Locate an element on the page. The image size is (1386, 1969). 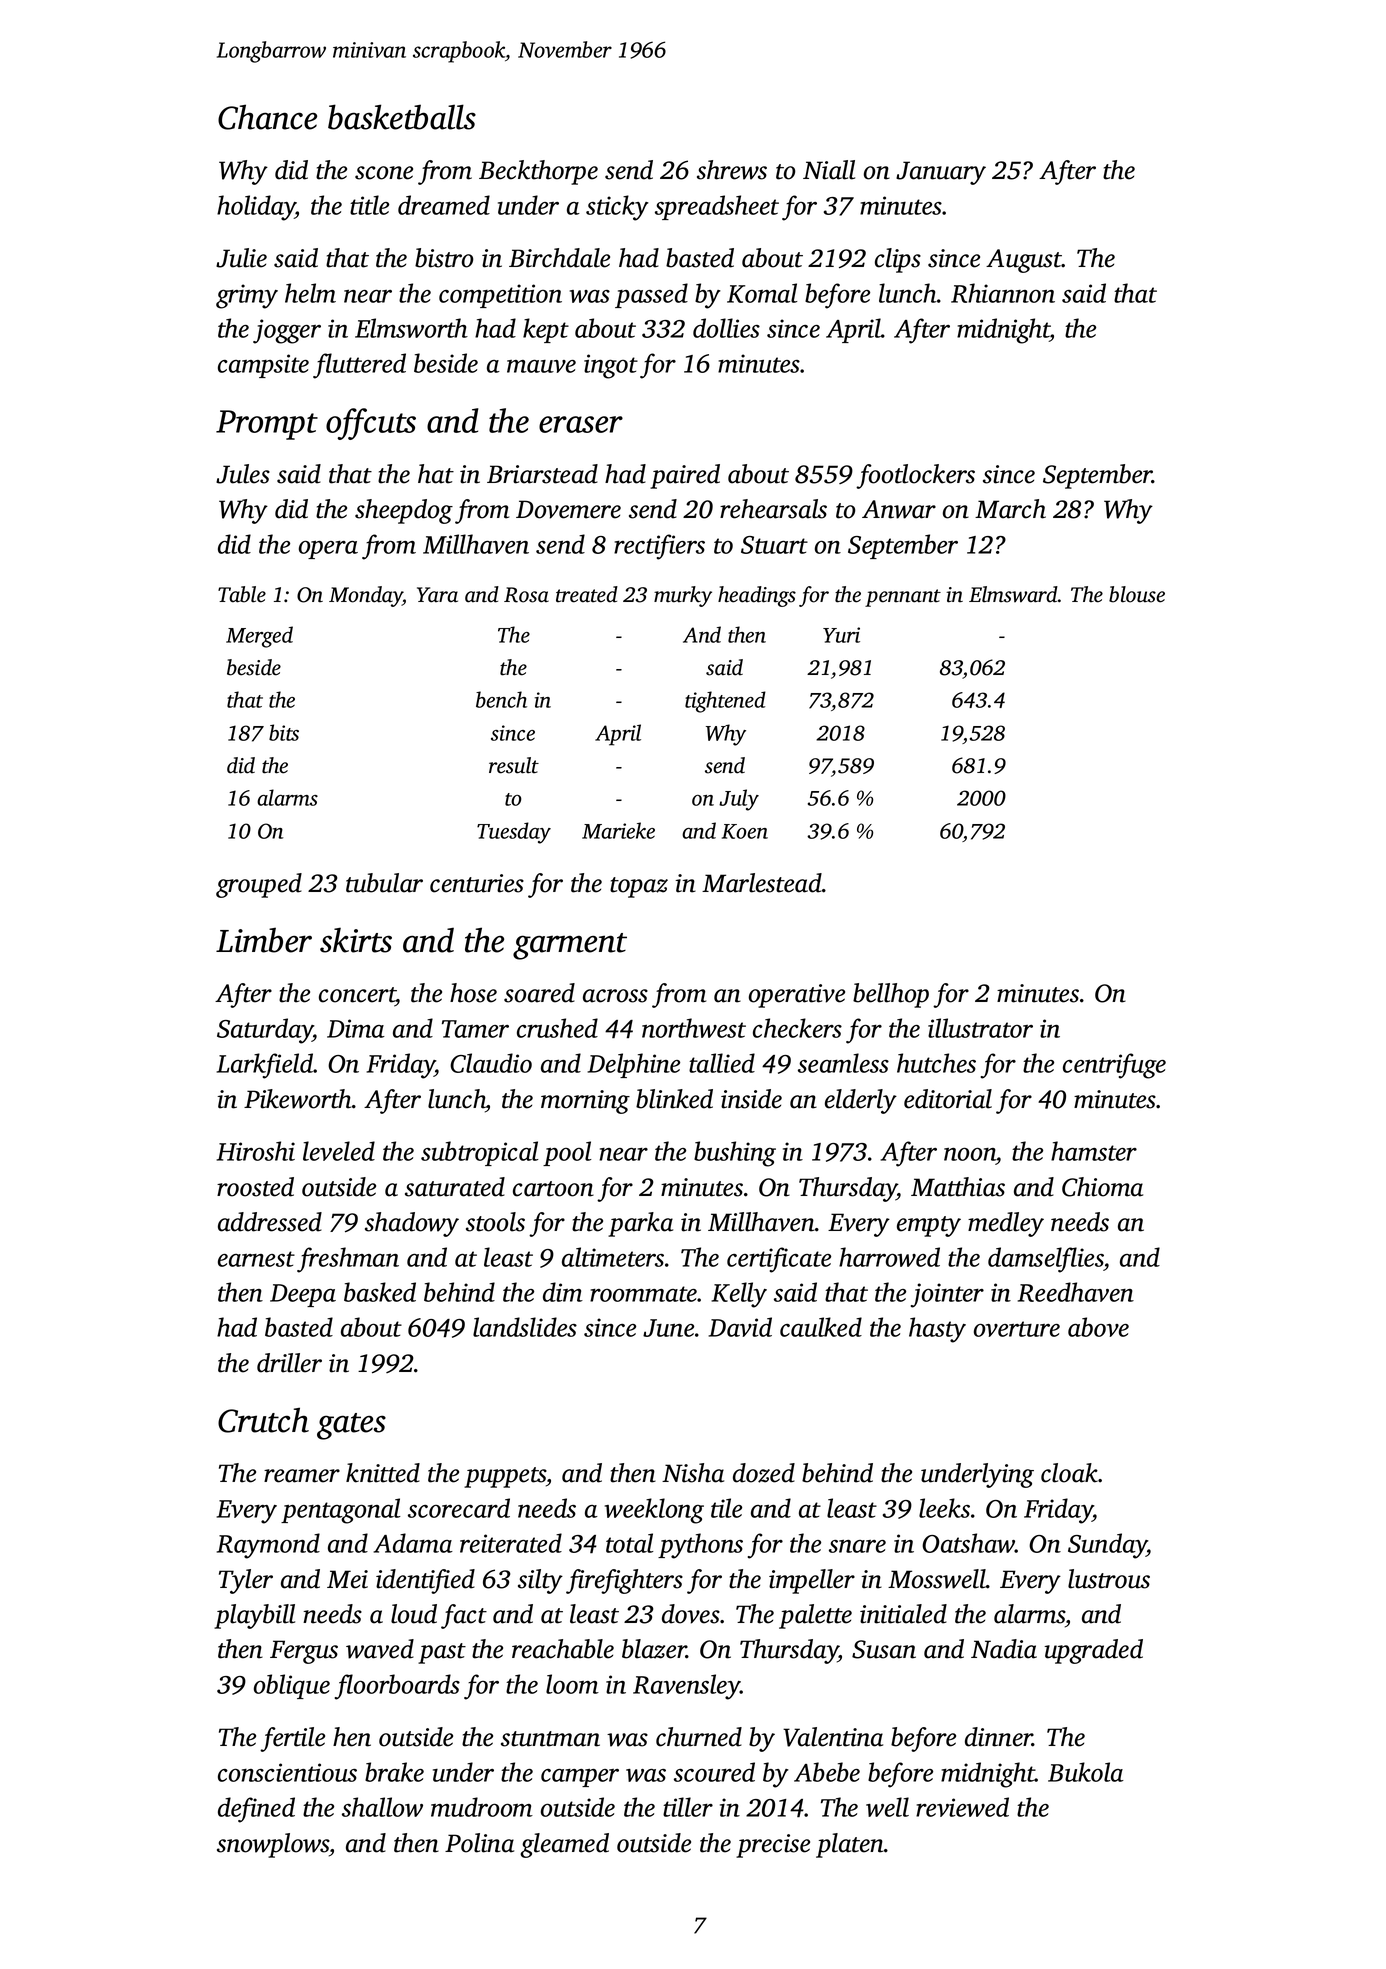
overture is located at coordinates (1017, 1329).
